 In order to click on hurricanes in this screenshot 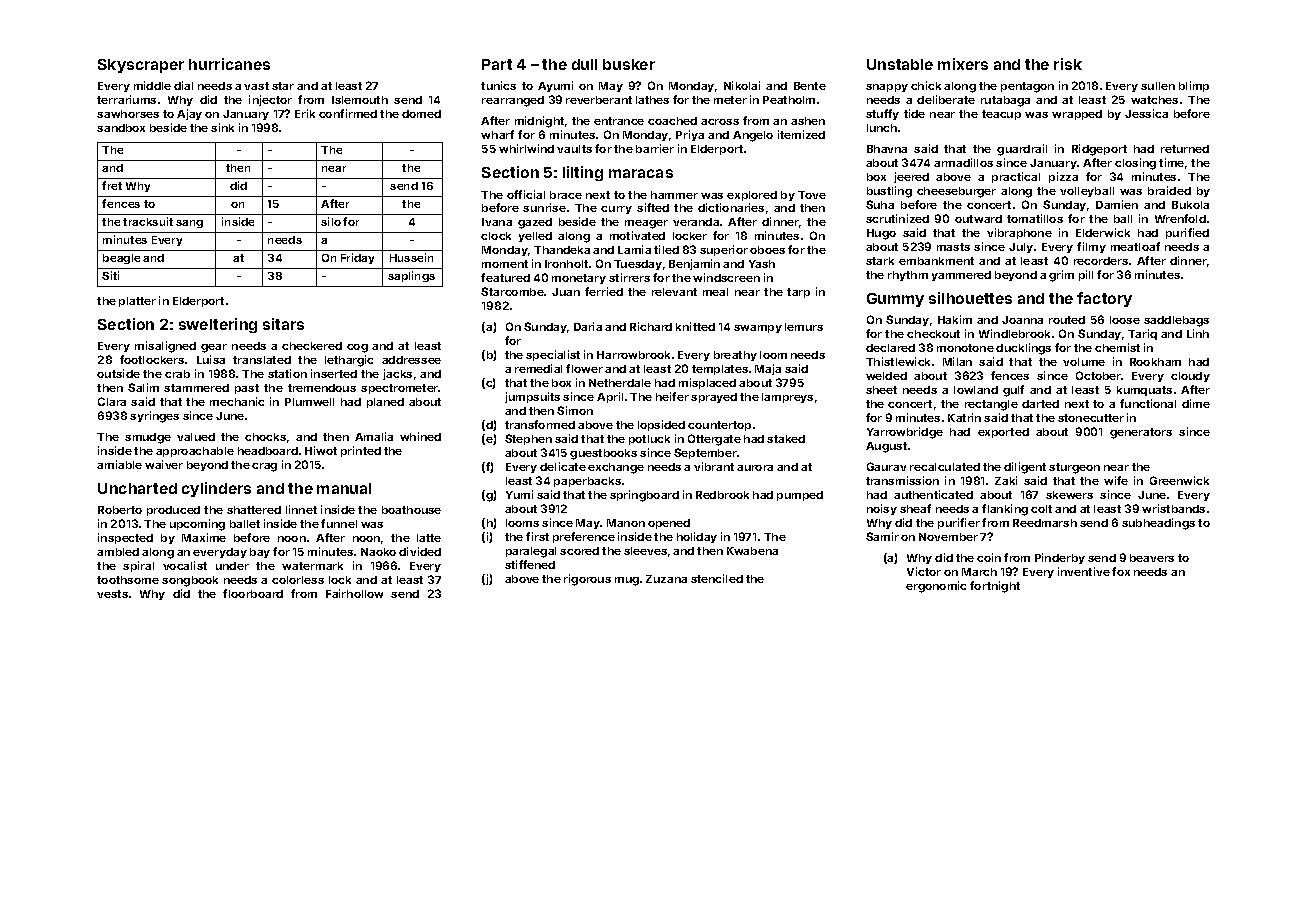, I will do `click(229, 64)`.
